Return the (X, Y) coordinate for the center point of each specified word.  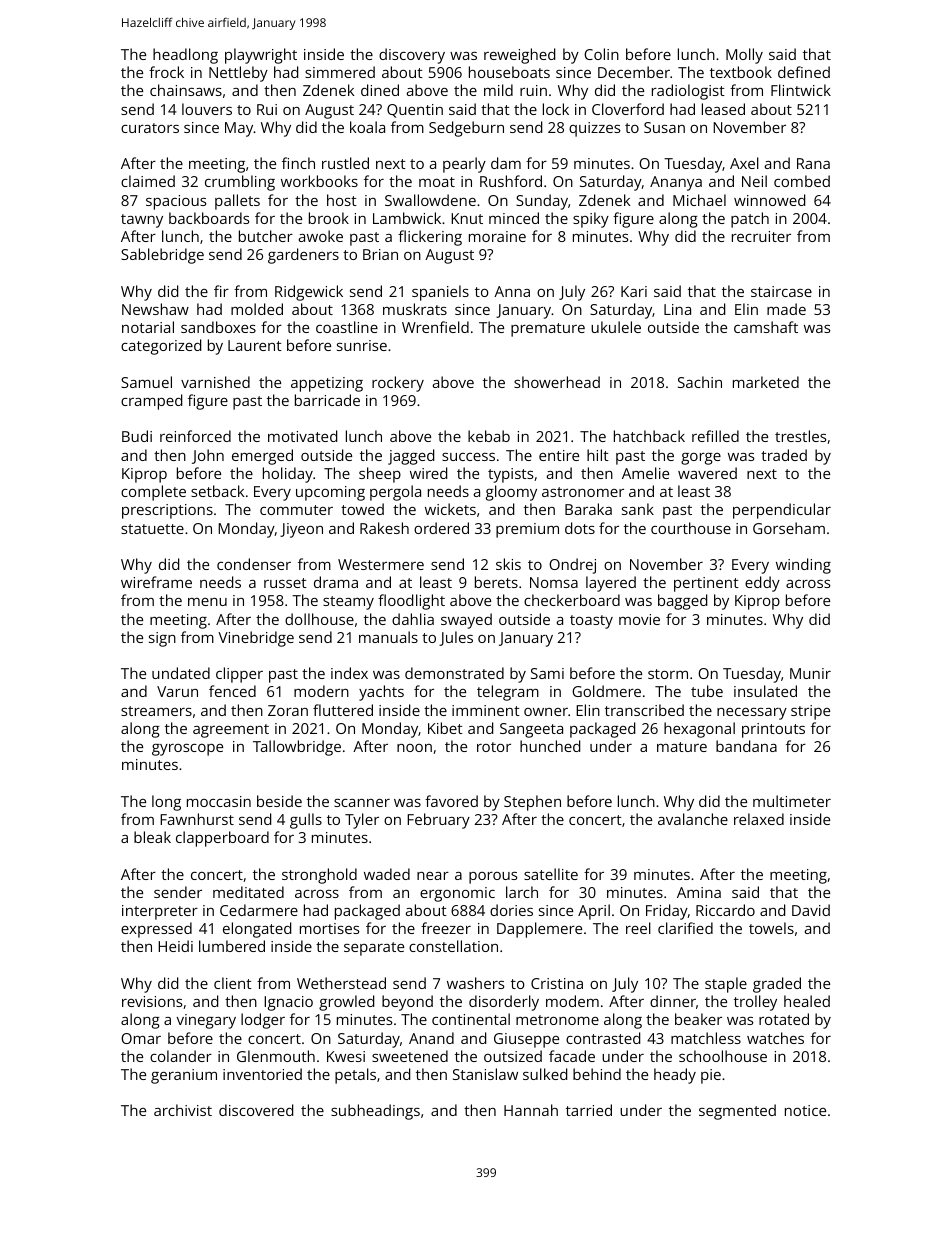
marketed (766, 382)
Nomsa (554, 582)
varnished (215, 382)
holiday (288, 475)
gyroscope (187, 750)
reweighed (519, 56)
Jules (456, 638)
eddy (762, 584)
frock (166, 72)
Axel (744, 163)
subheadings (375, 1112)
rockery (398, 384)
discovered (256, 1110)
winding (803, 566)
